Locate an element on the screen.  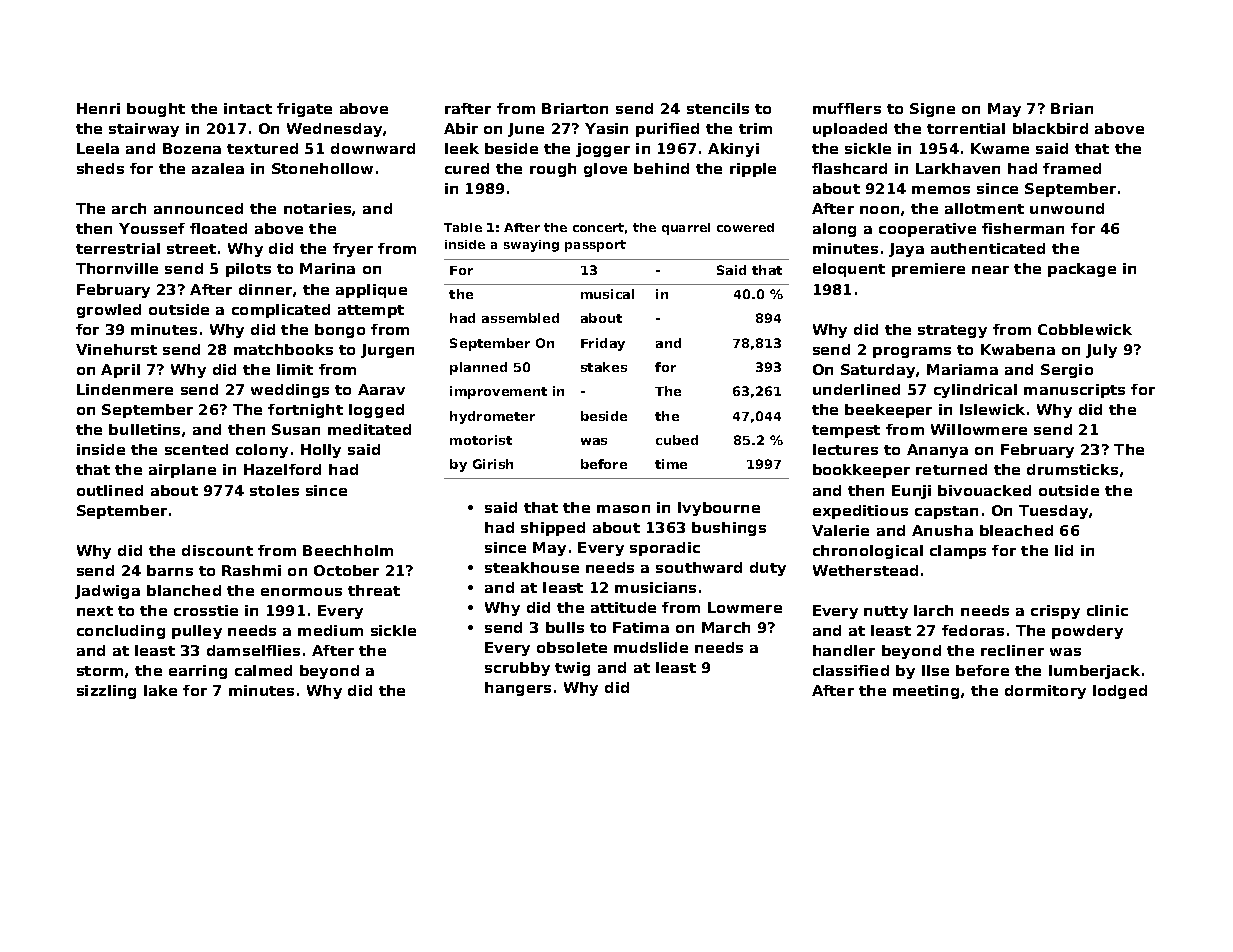
beekeeper is located at coordinates (888, 411).
